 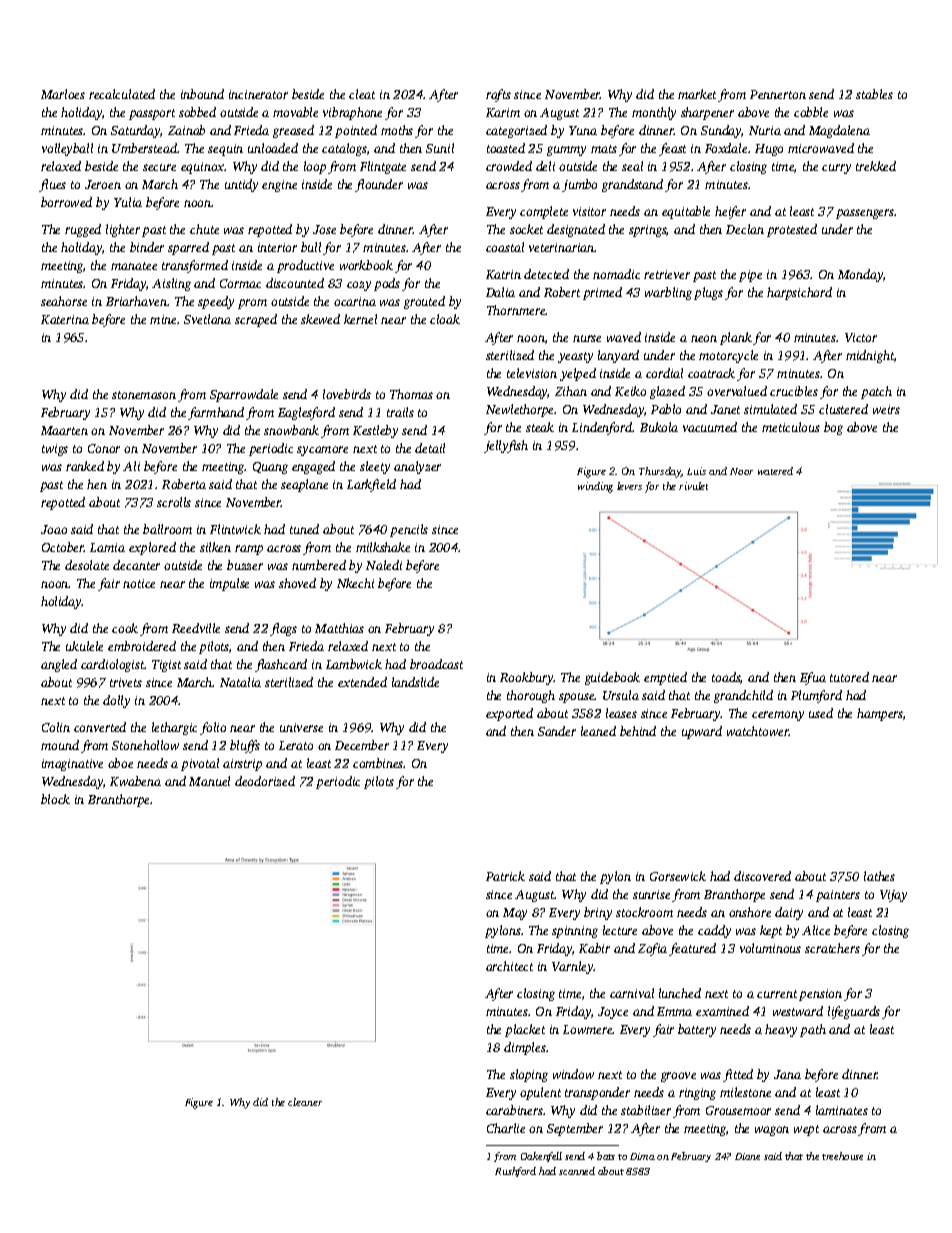 I want to click on cleaner, so click(x=305, y=1102).
